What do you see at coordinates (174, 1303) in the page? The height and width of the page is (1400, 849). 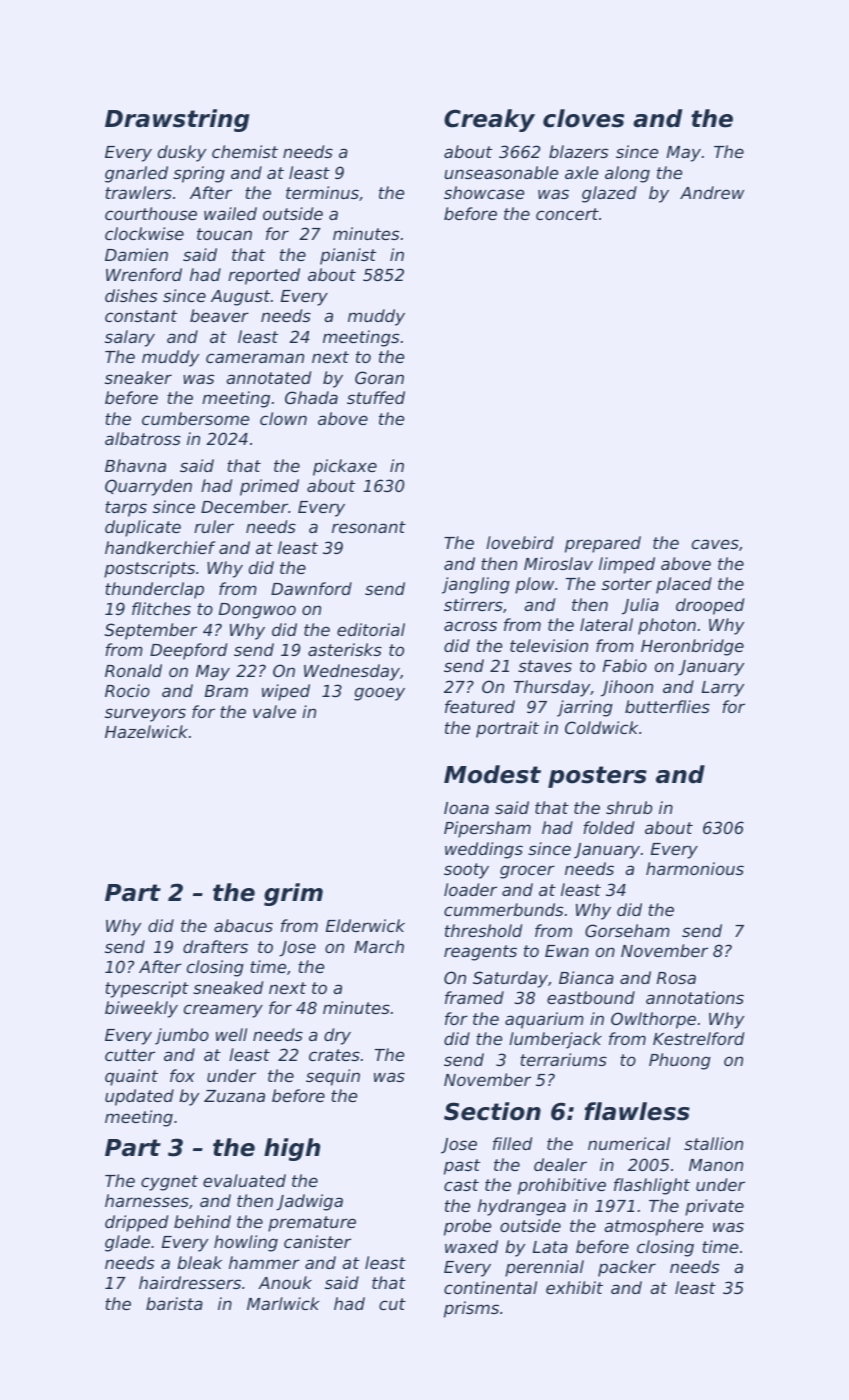 I see `barista` at bounding box center [174, 1303].
